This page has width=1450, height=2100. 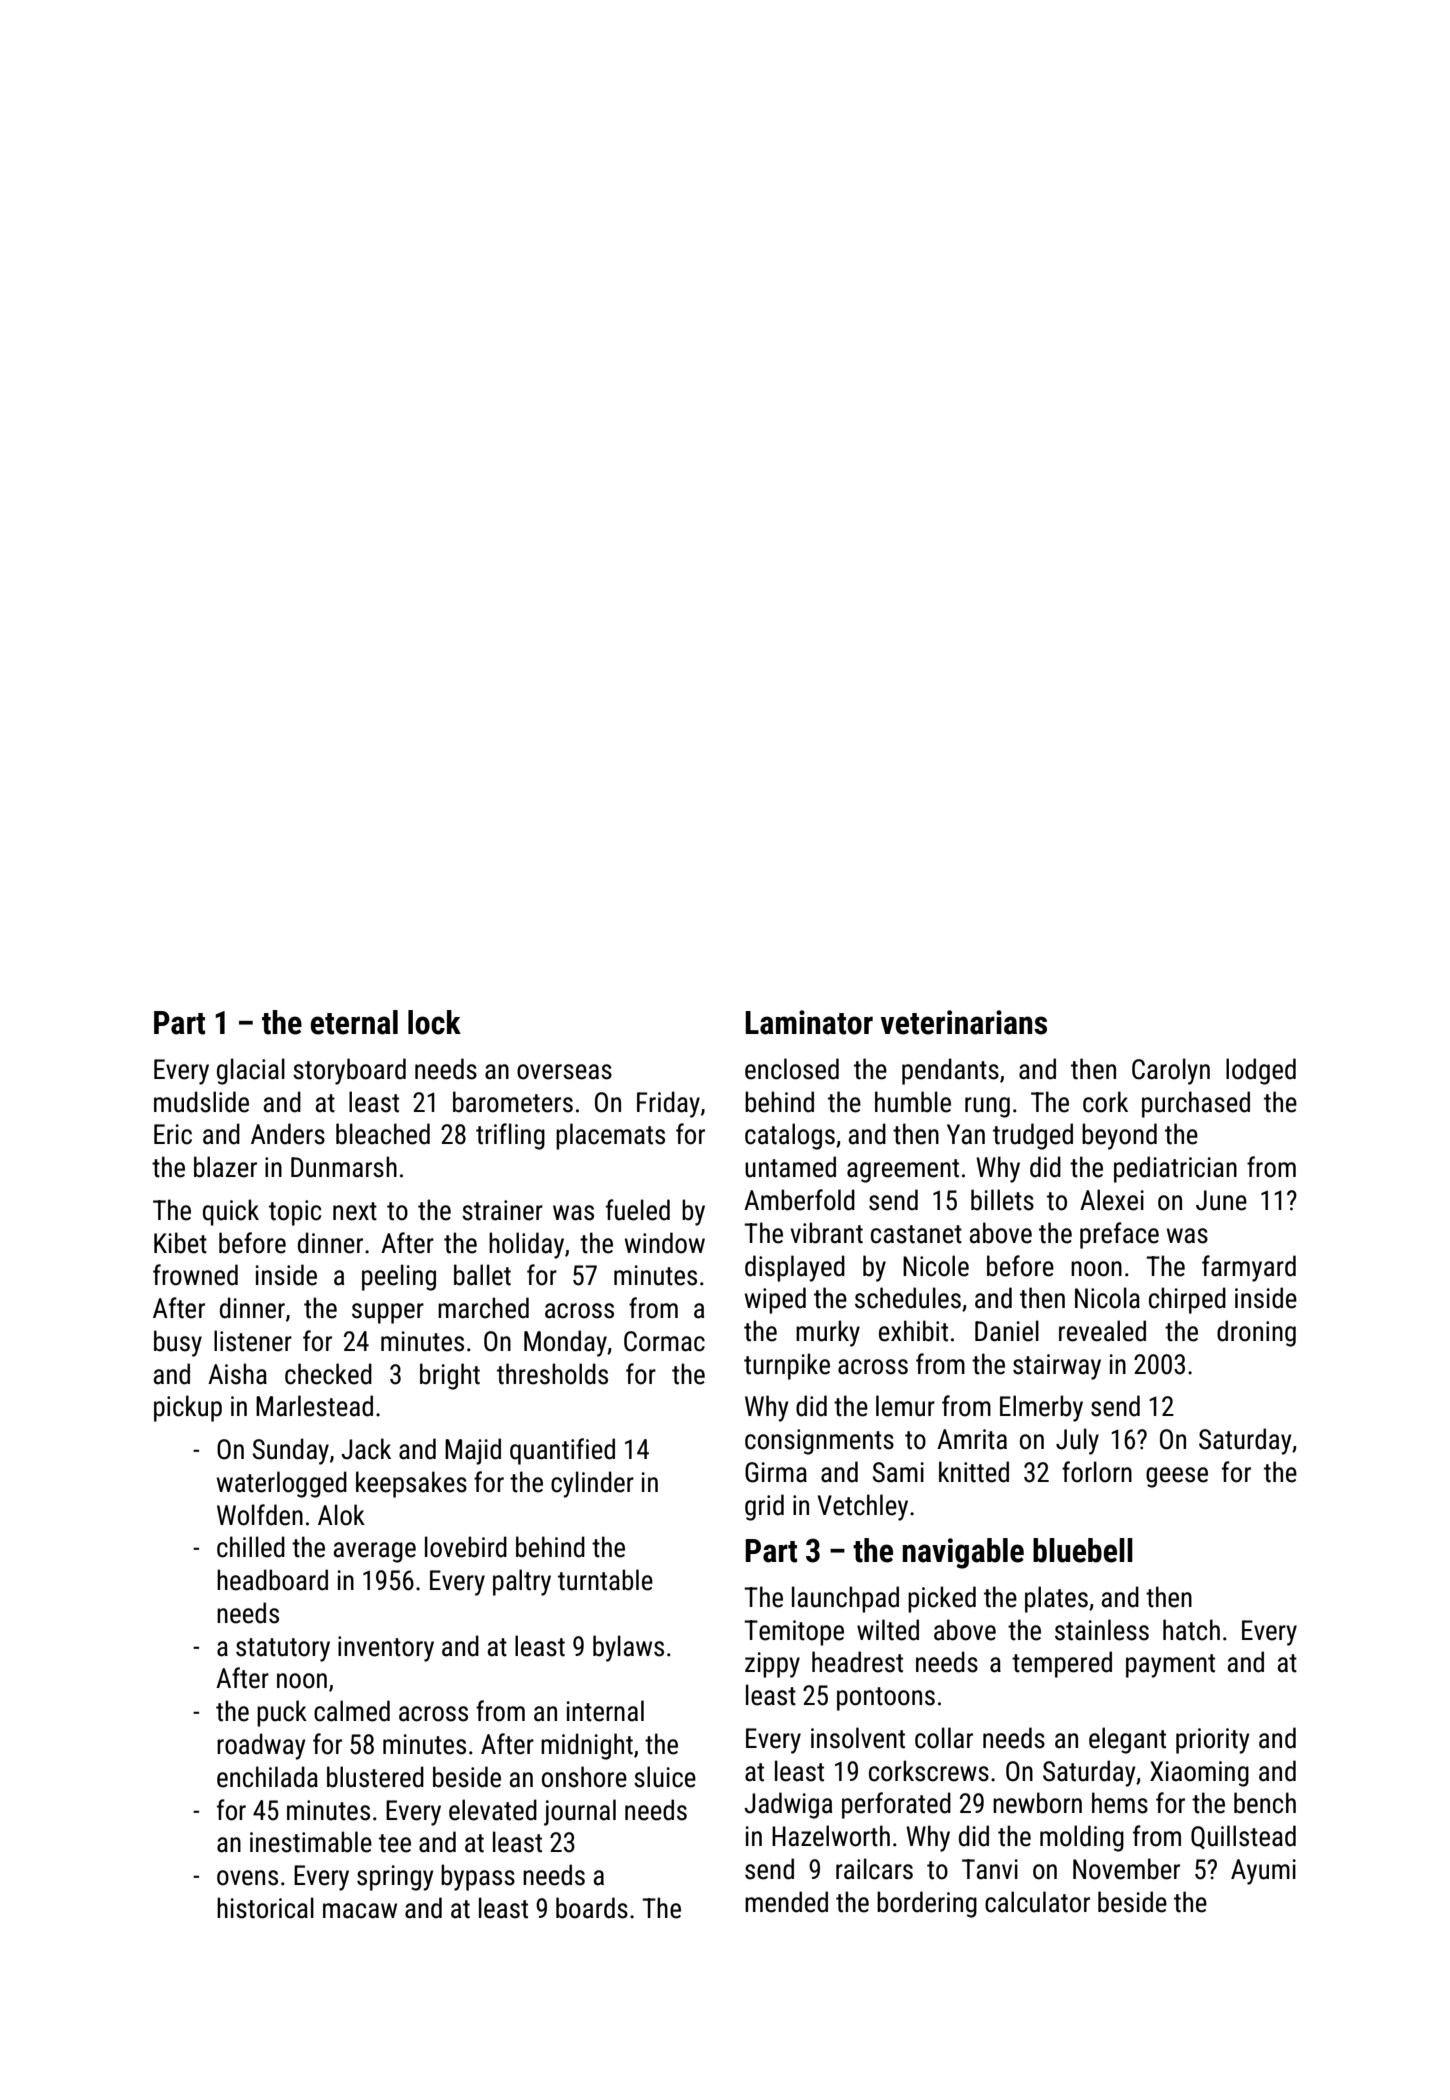 I want to click on Dunmarsh, so click(x=344, y=1167).
